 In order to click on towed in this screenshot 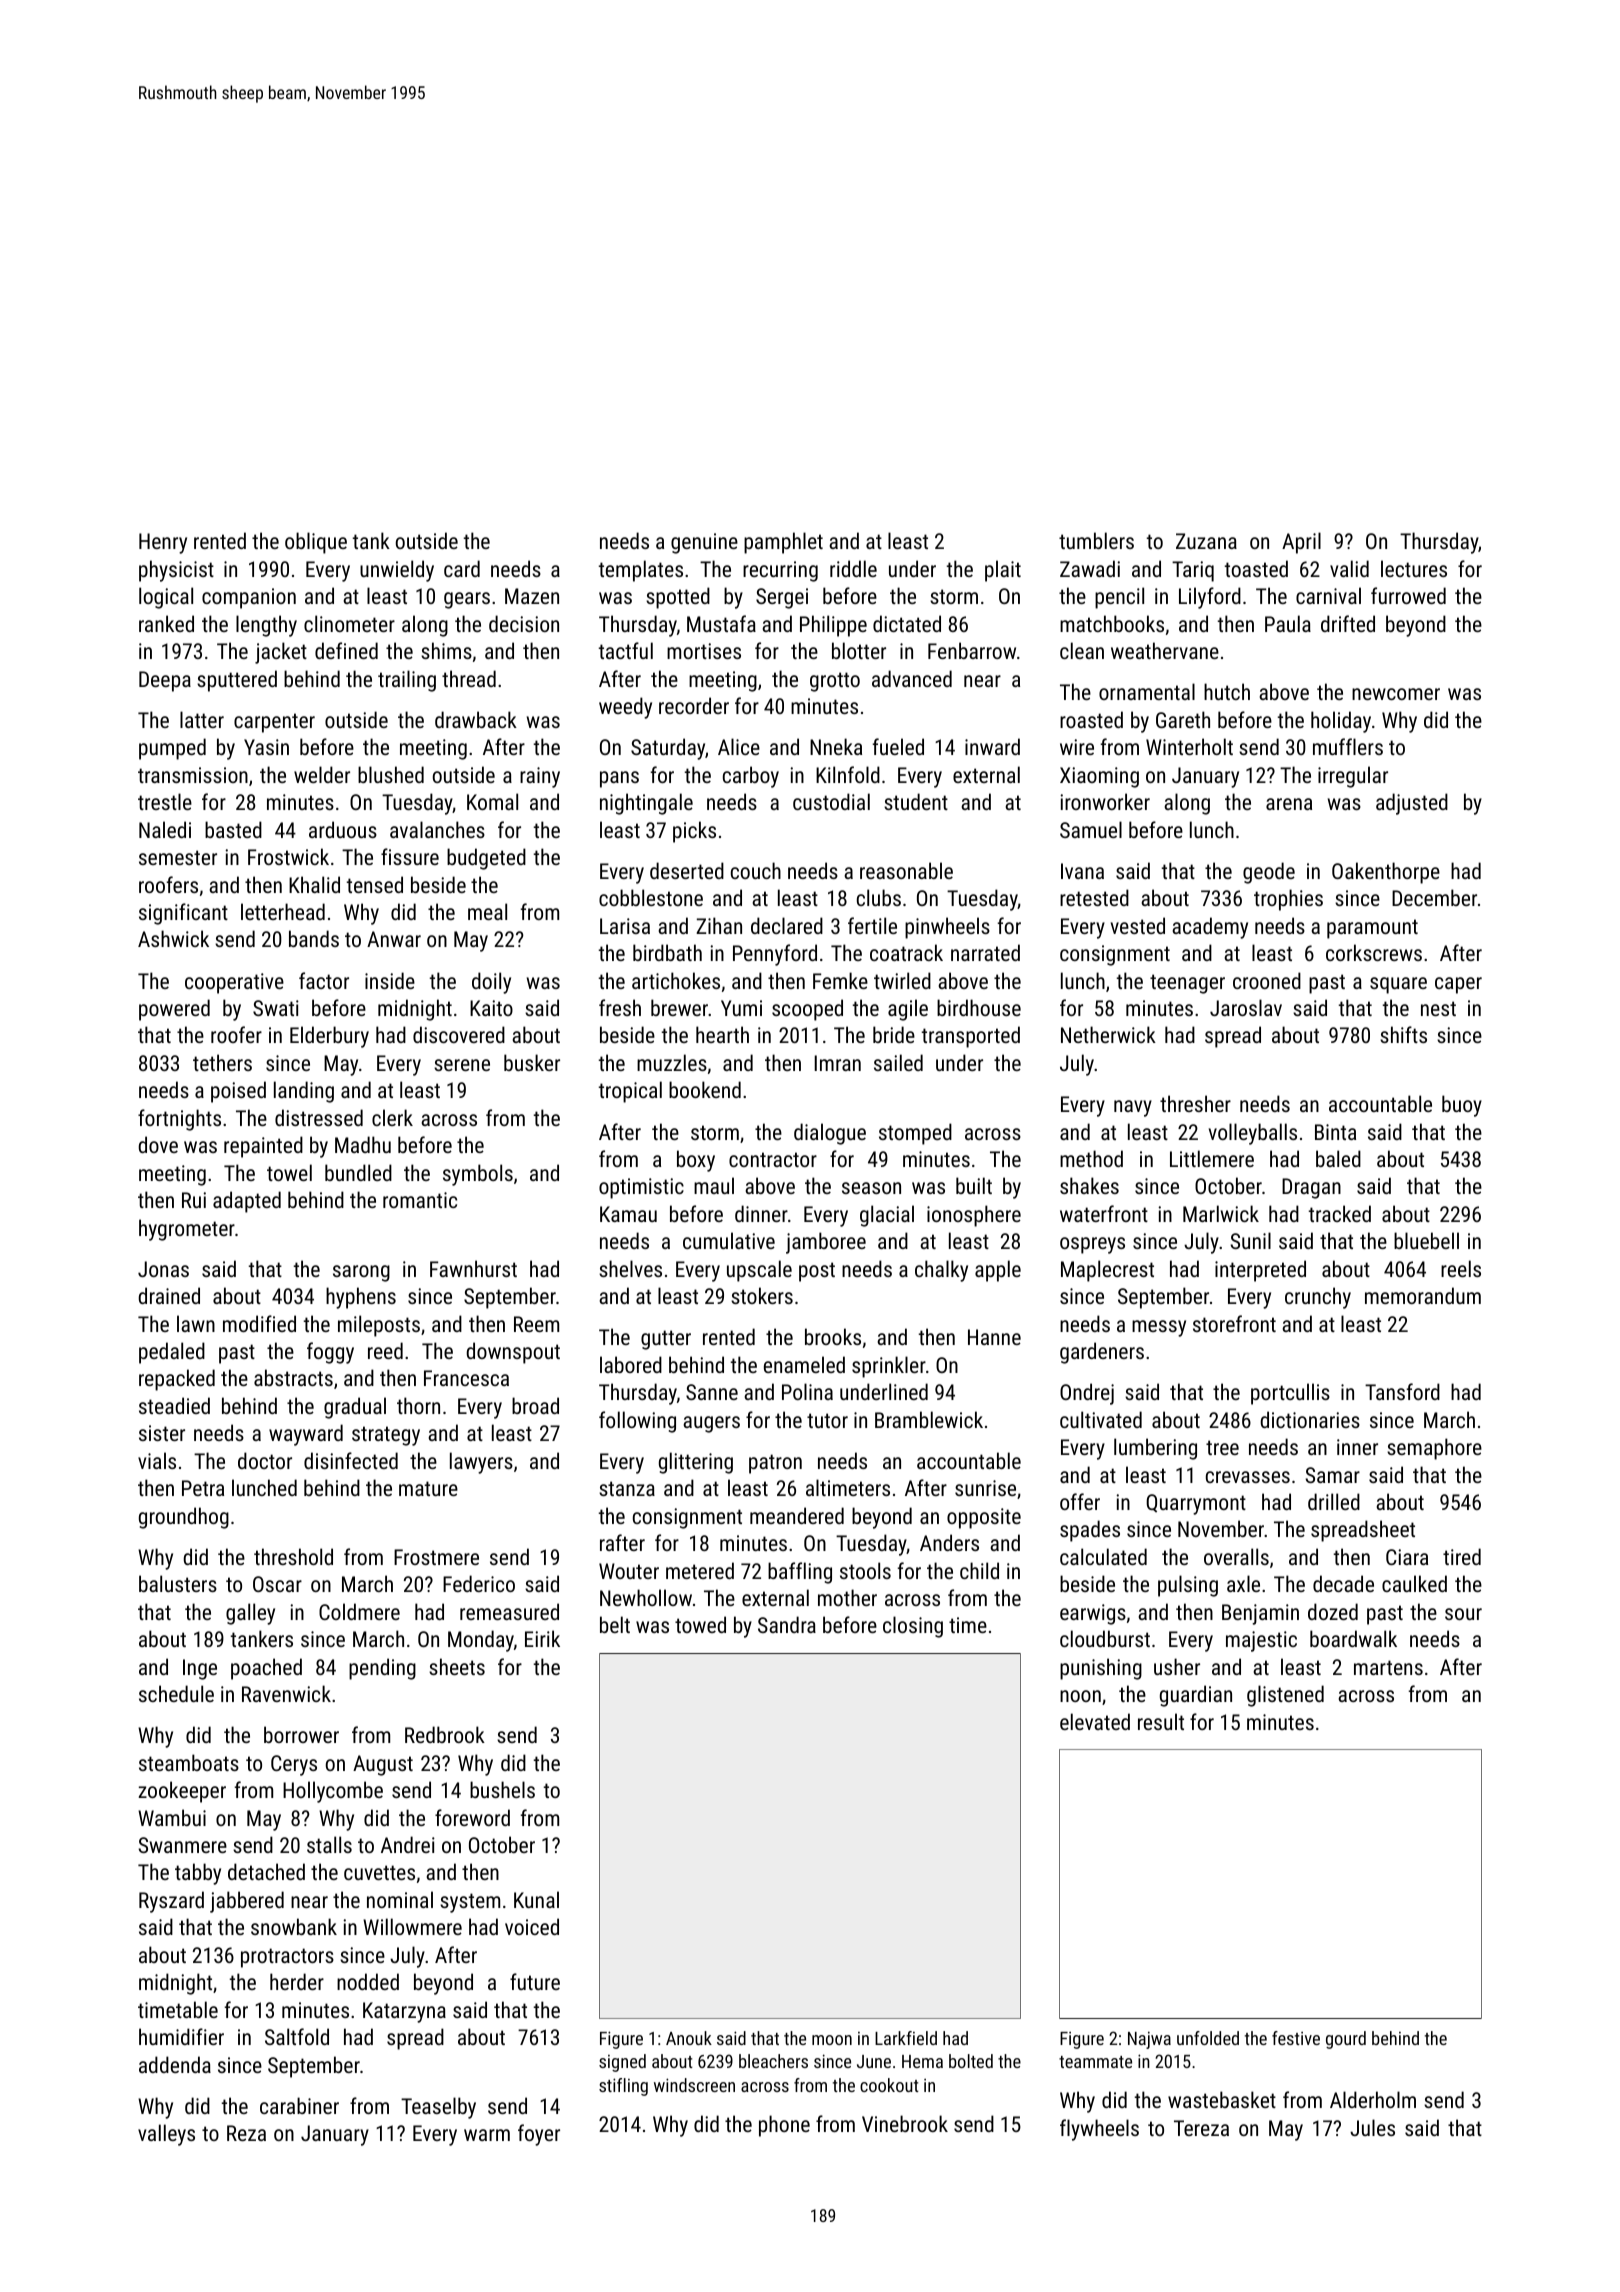, I will do `click(700, 1624)`.
